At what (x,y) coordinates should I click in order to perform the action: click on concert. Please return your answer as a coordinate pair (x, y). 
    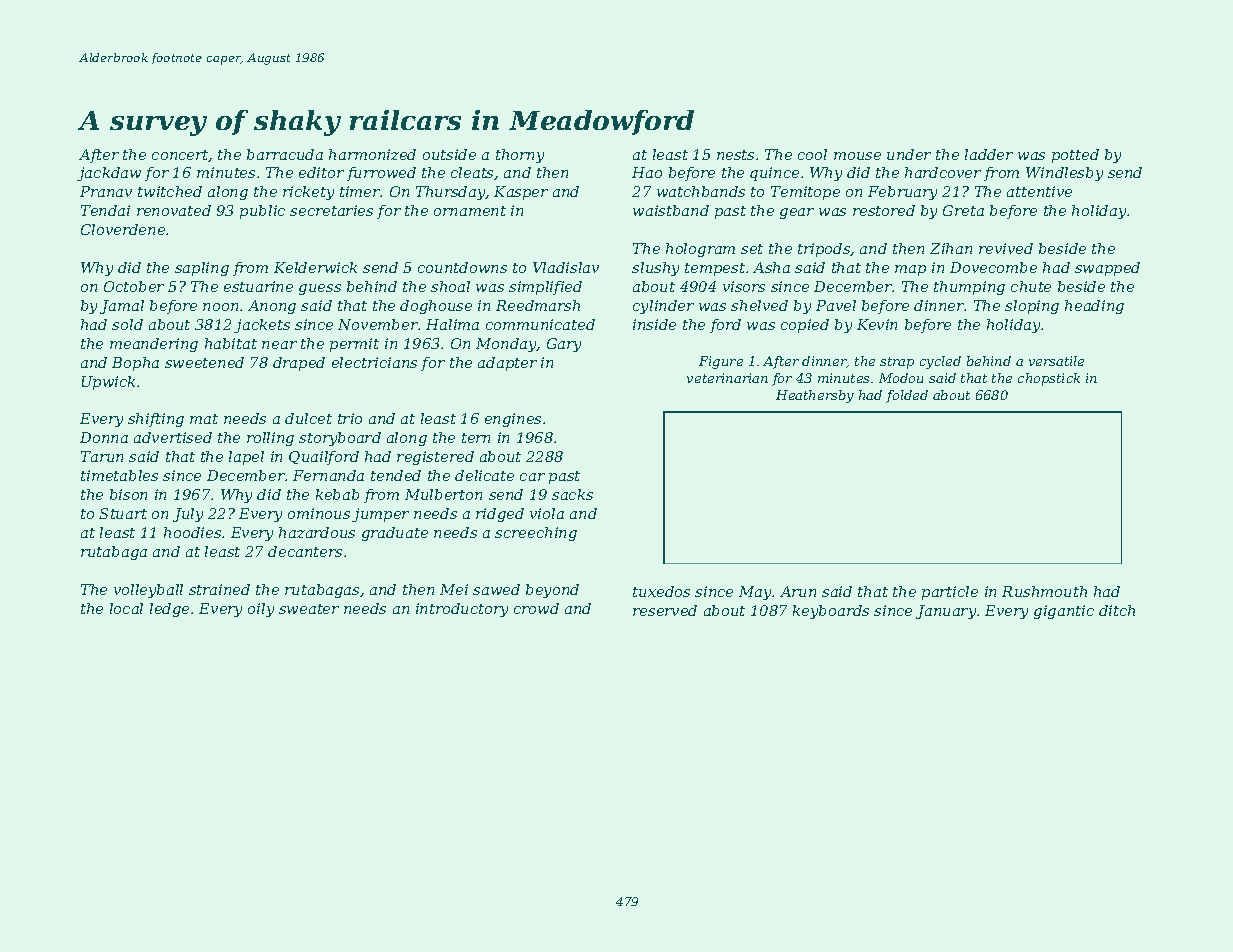
    Looking at the image, I should click on (180, 156).
